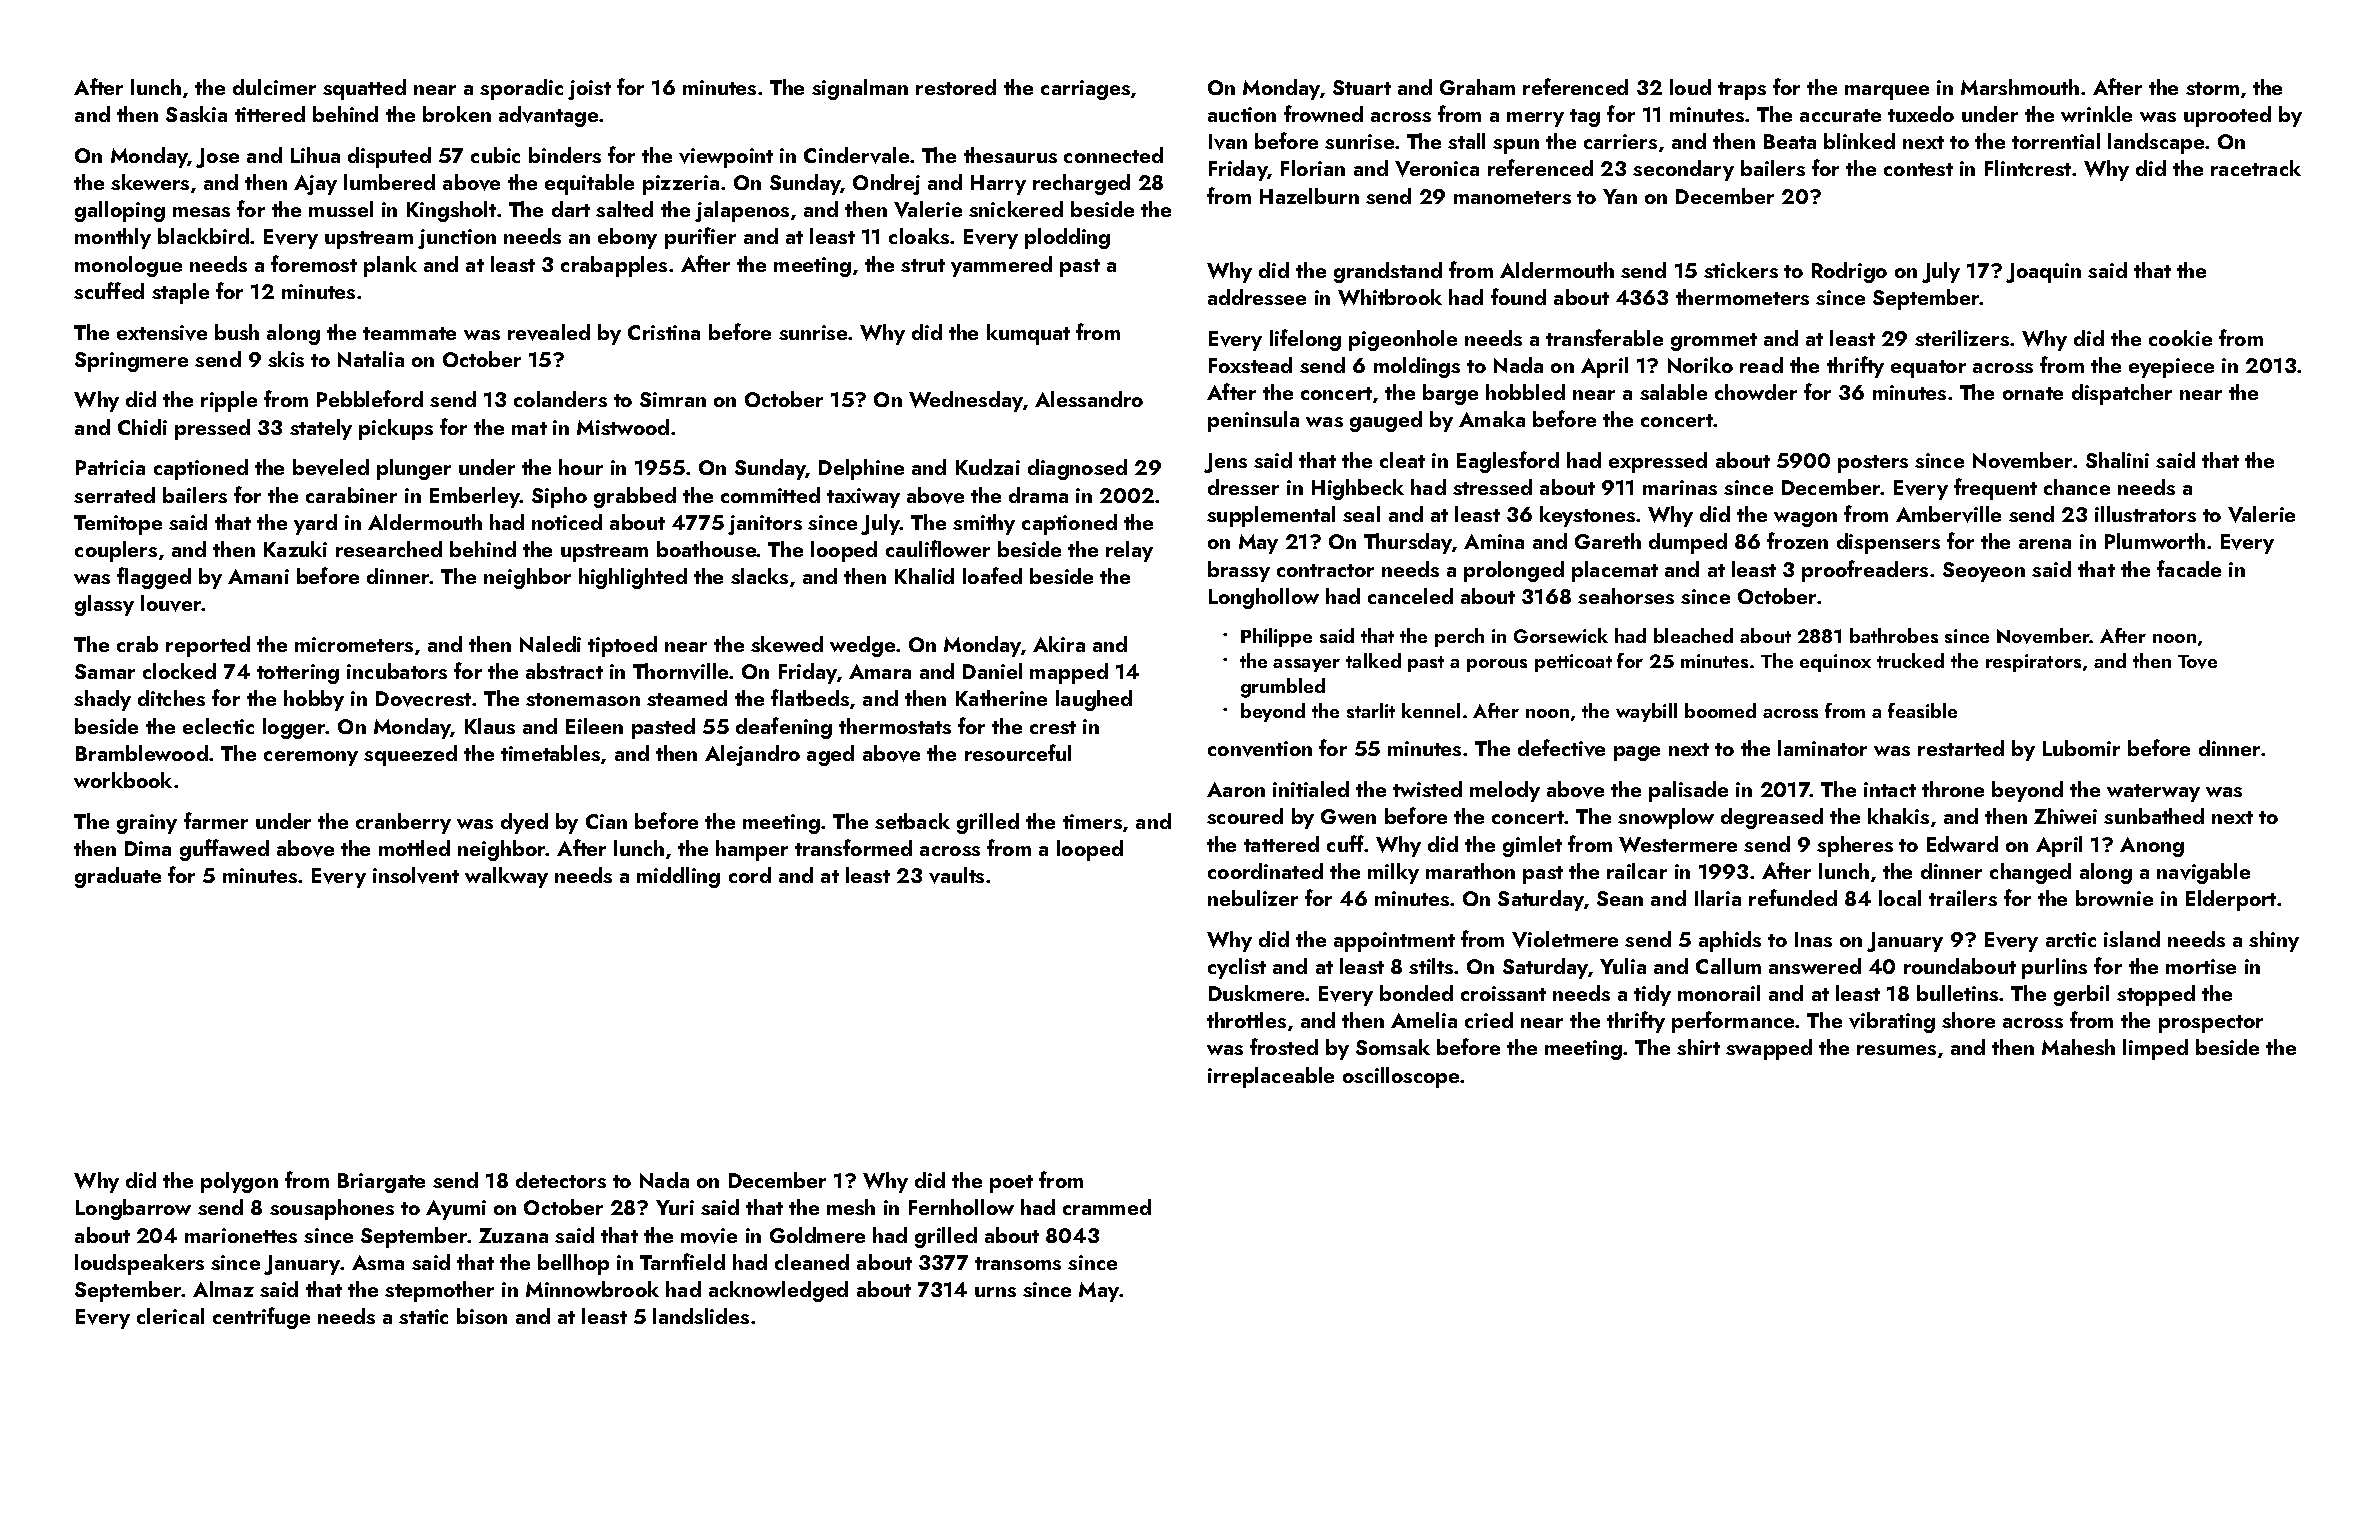  What do you see at coordinates (170, 1316) in the image?
I see `clerical` at bounding box center [170, 1316].
